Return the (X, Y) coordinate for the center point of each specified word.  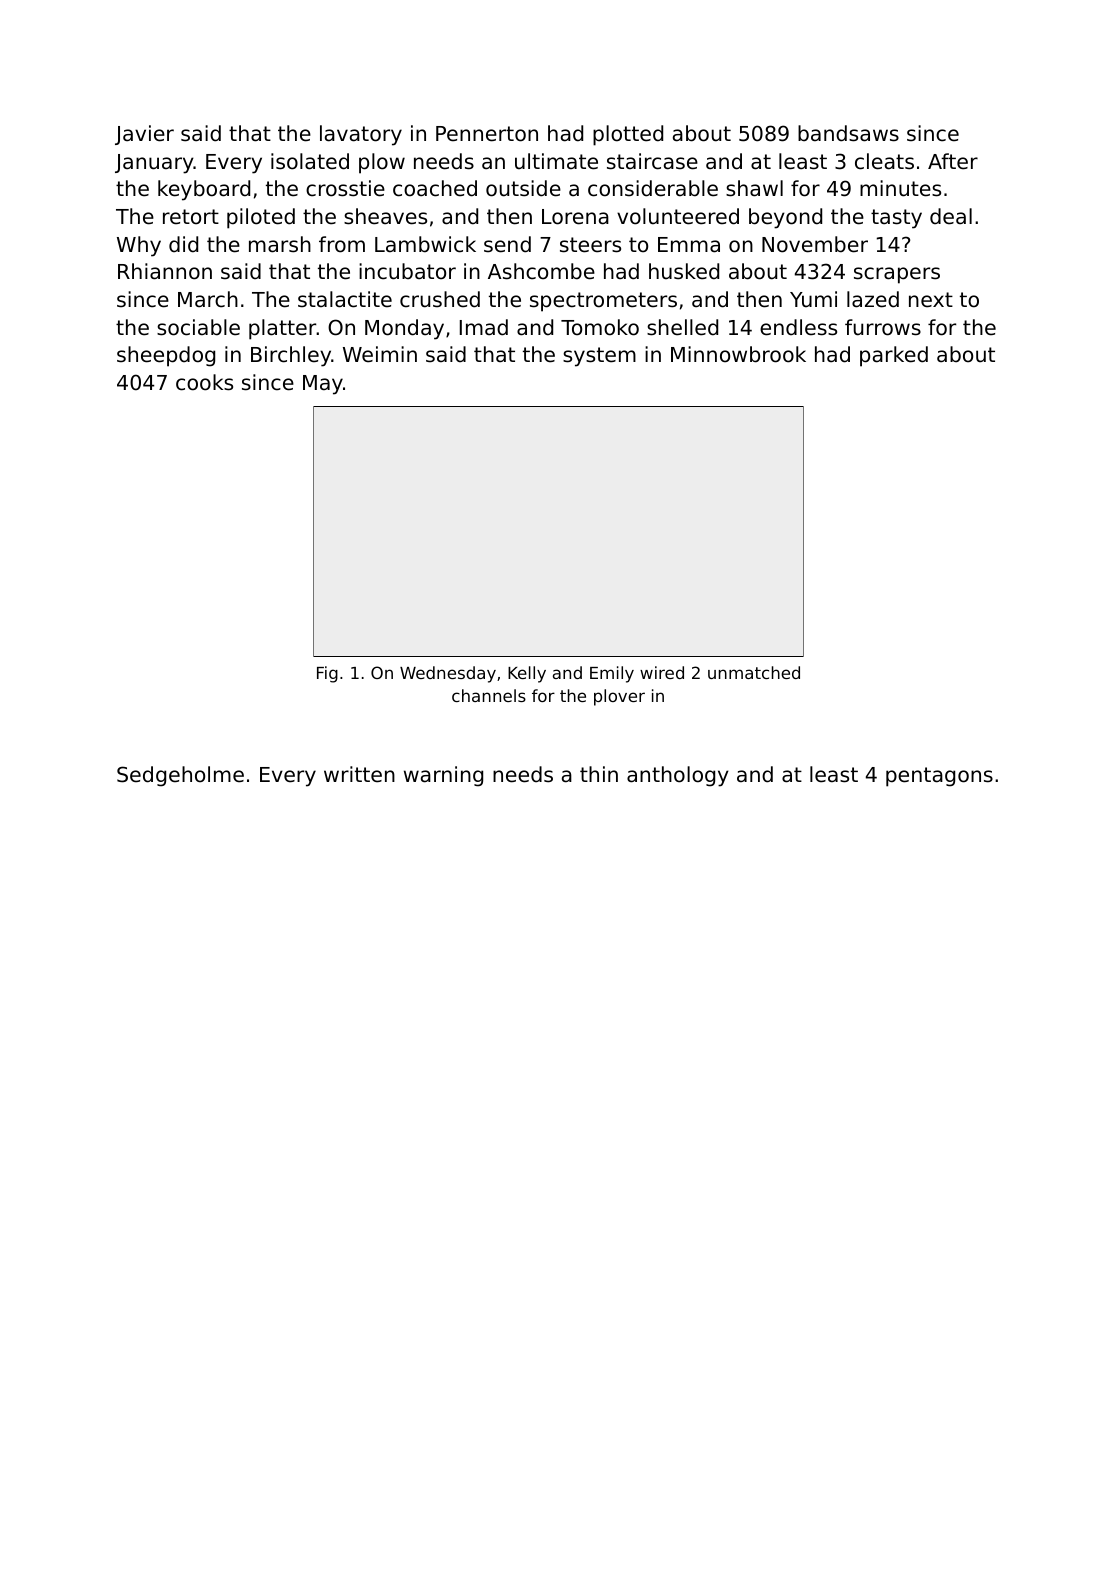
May (323, 385)
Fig (327, 674)
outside (523, 188)
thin (599, 774)
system (599, 357)
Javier (144, 135)
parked (894, 356)
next (931, 300)
